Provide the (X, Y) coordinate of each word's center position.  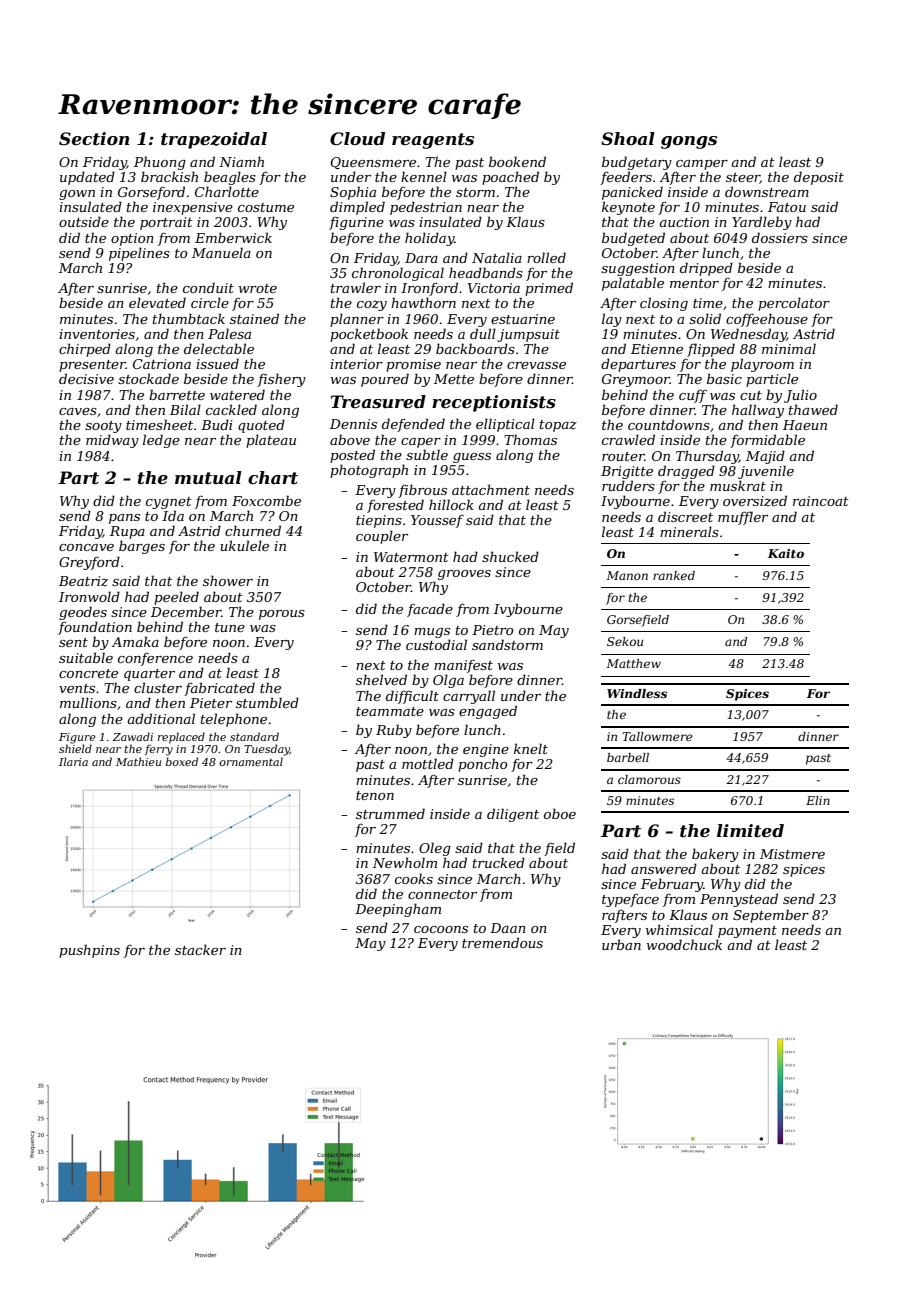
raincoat (821, 501)
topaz (558, 426)
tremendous (502, 942)
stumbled (267, 702)
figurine (356, 223)
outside (84, 221)
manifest (463, 666)
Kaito (786, 553)
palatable (633, 284)
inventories (97, 334)
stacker (200, 949)
